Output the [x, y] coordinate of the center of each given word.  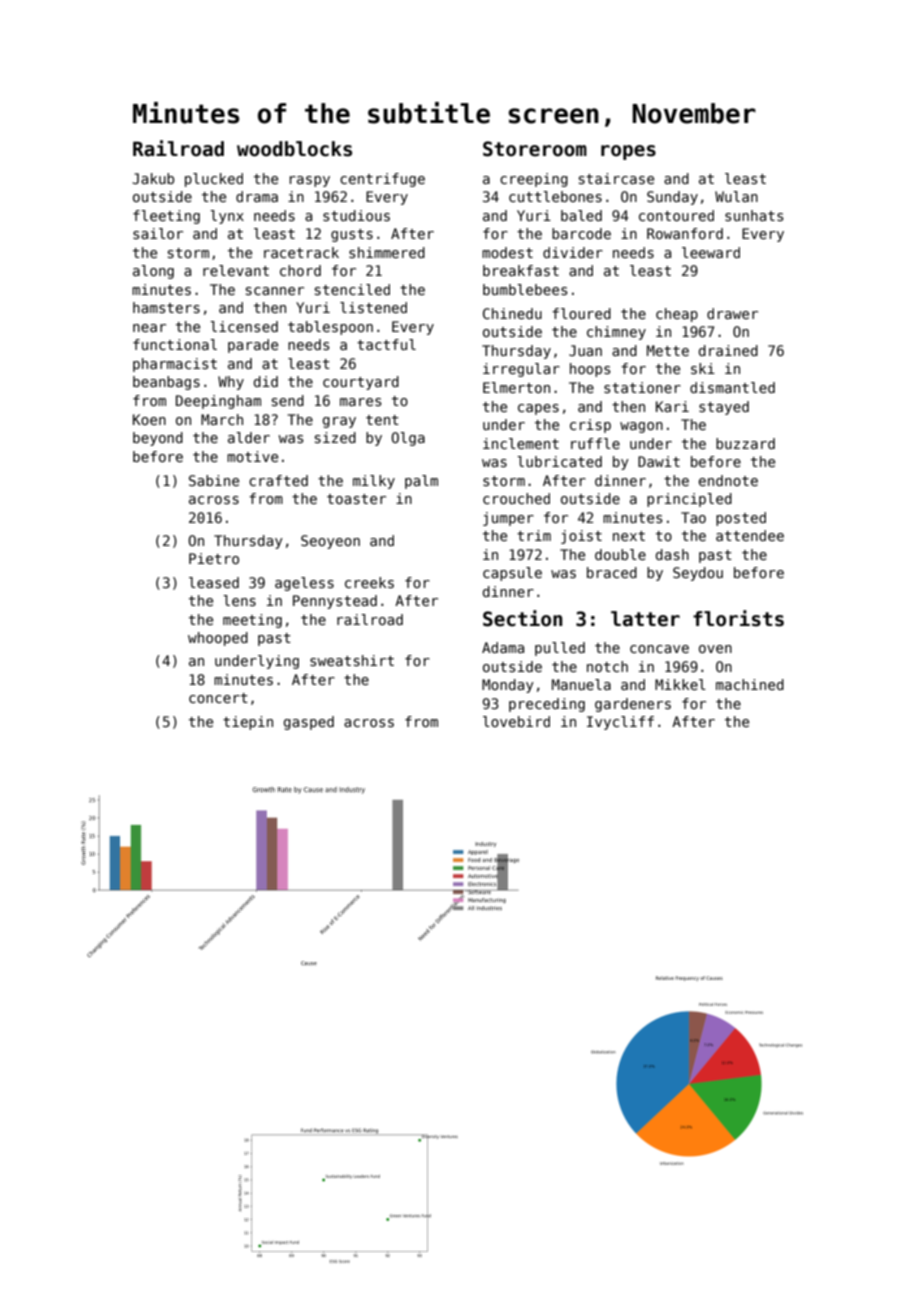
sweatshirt [352, 660]
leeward [711, 252]
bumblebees [525, 289]
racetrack [301, 252]
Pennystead [335, 602]
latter [645, 619]
